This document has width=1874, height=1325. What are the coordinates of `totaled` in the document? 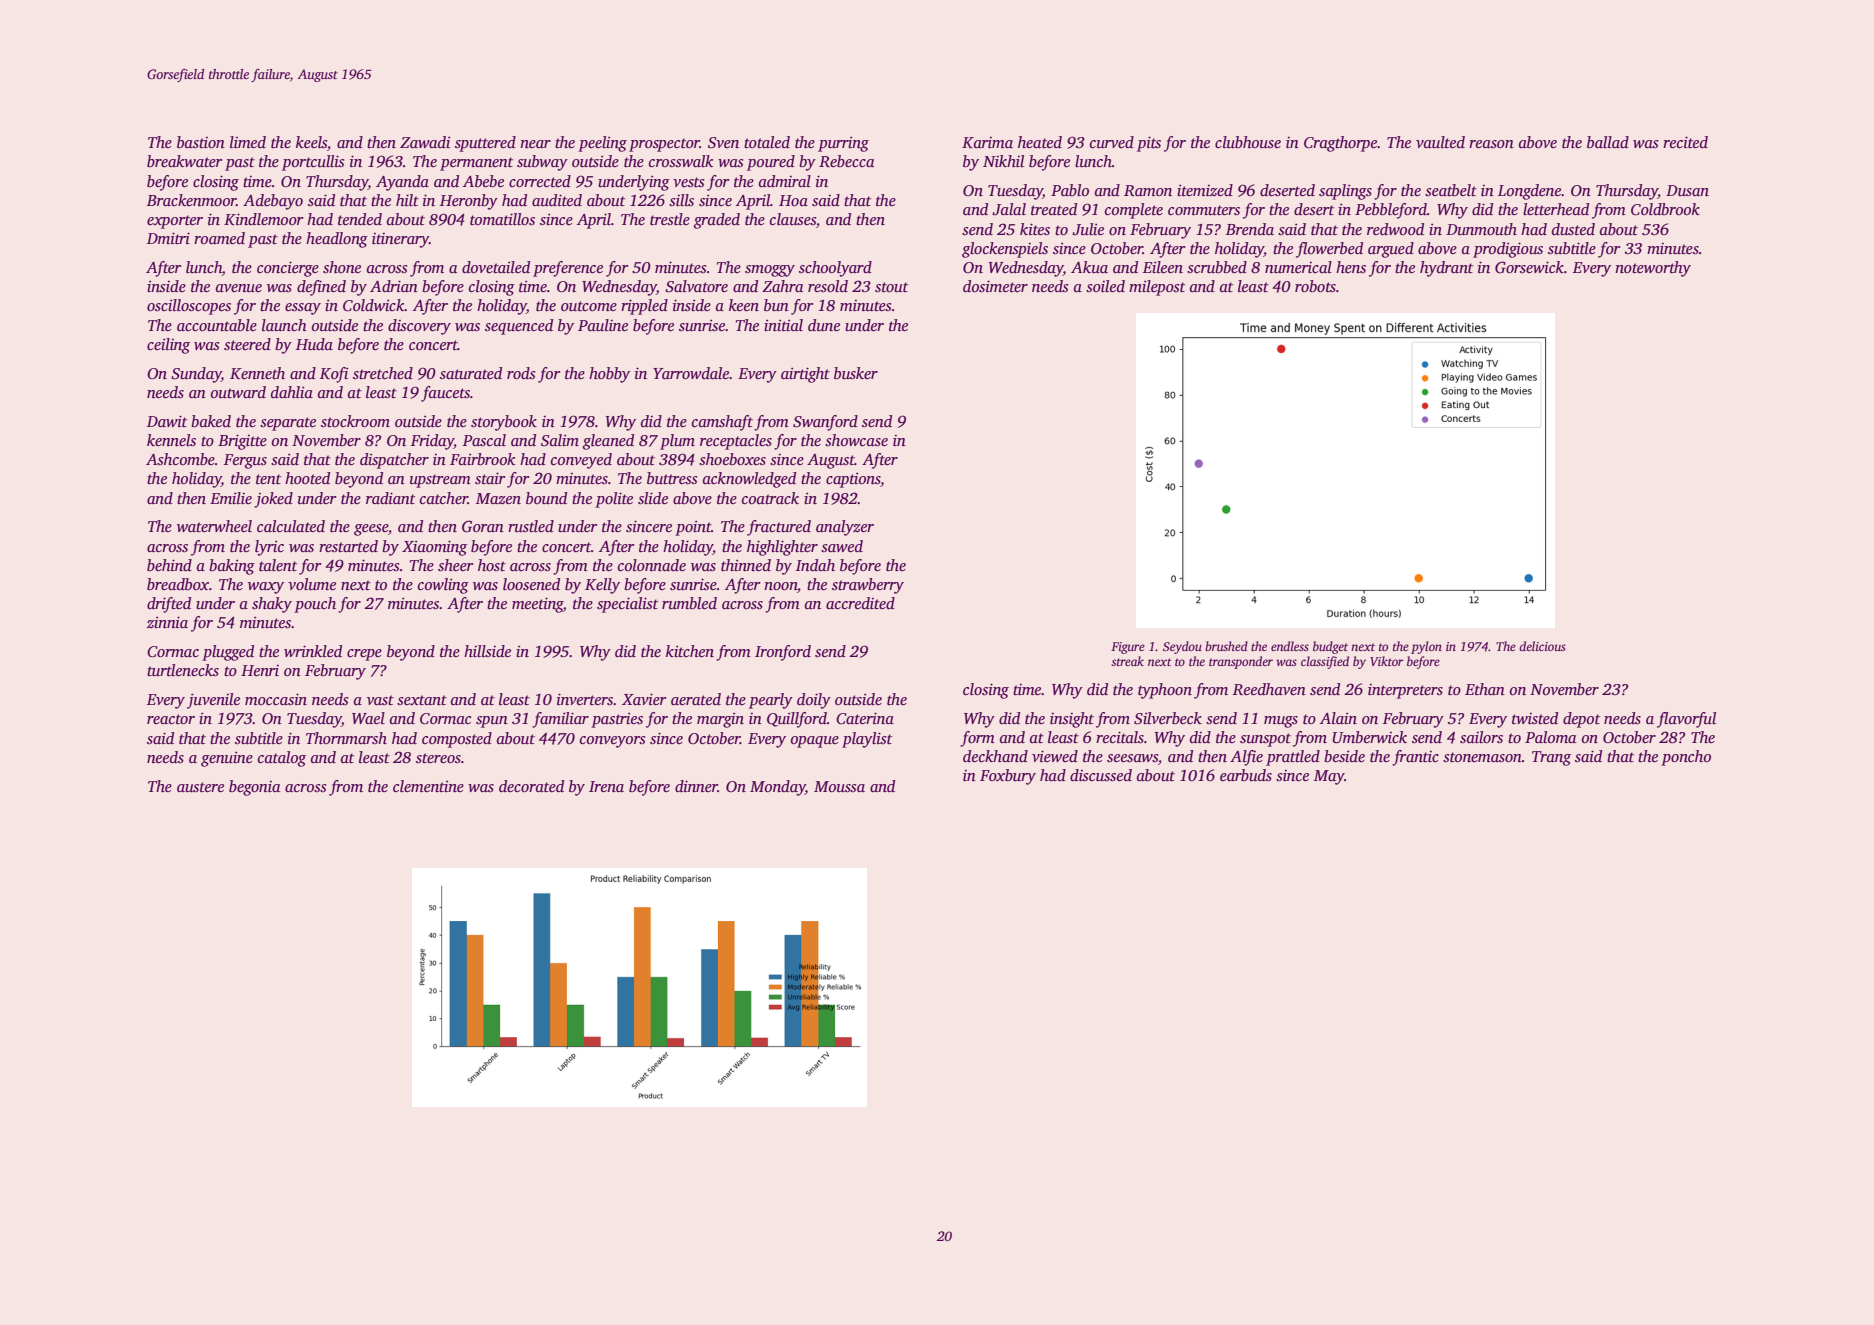 It's located at (767, 142).
